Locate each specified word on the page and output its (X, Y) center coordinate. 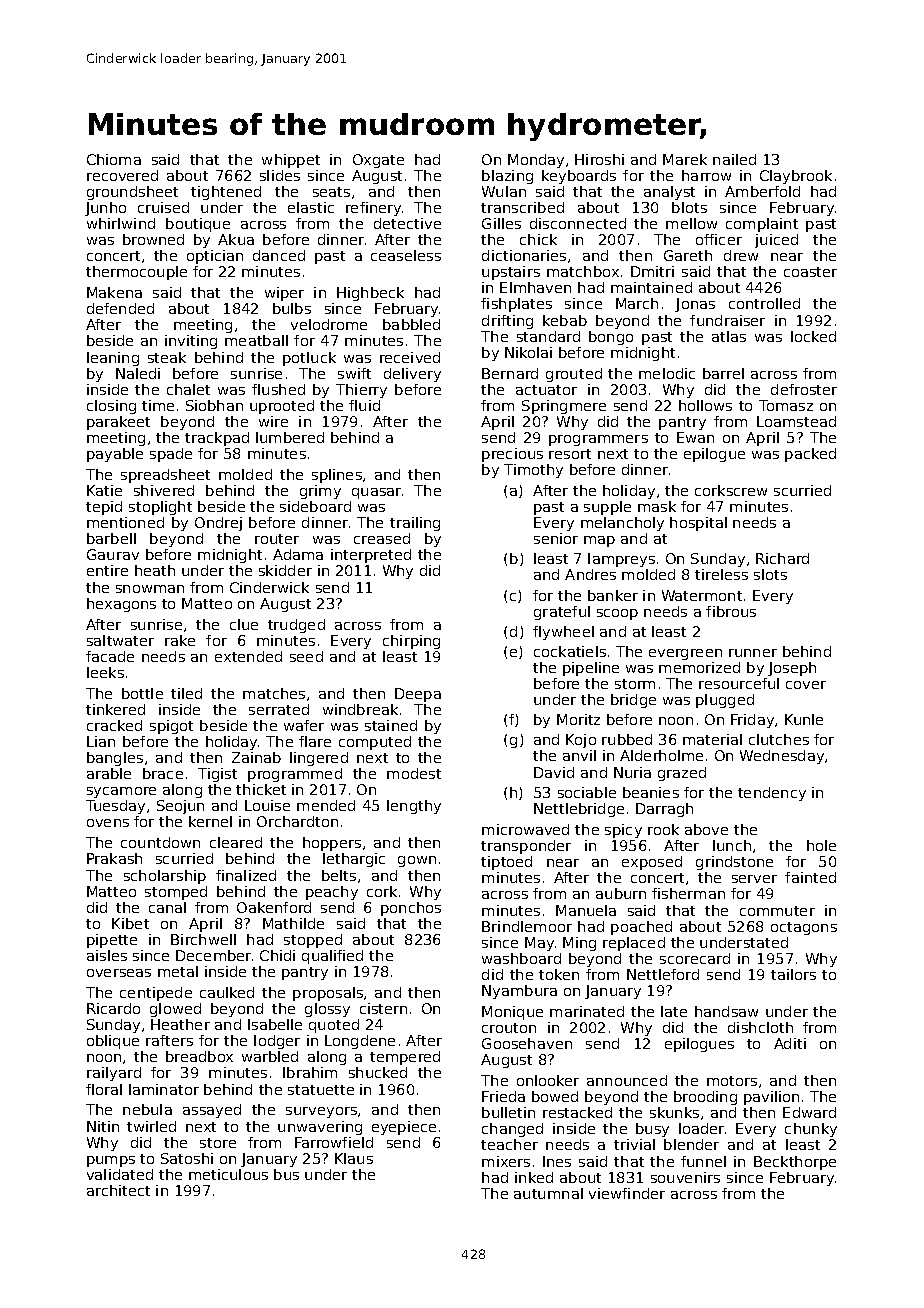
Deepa (418, 695)
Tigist (217, 775)
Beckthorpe (795, 1163)
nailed (734, 159)
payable (115, 455)
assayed (212, 1111)
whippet (291, 161)
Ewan (695, 437)
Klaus (354, 1158)
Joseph (792, 669)
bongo (611, 338)
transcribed (522, 207)
